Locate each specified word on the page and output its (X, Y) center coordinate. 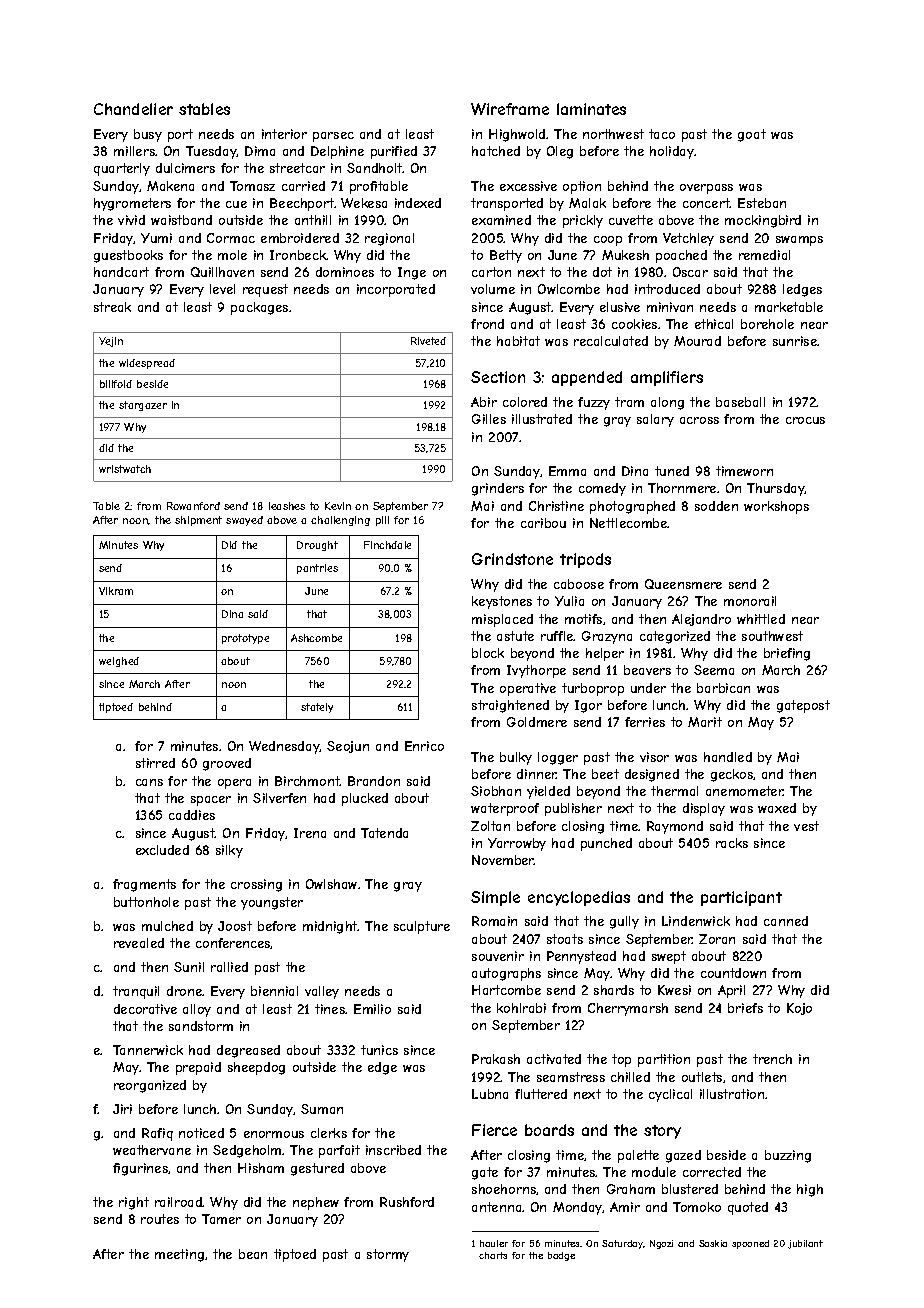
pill (382, 521)
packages (259, 308)
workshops (776, 507)
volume (493, 289)
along (667, 403)
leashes (287, 506)
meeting (179, 1255)
